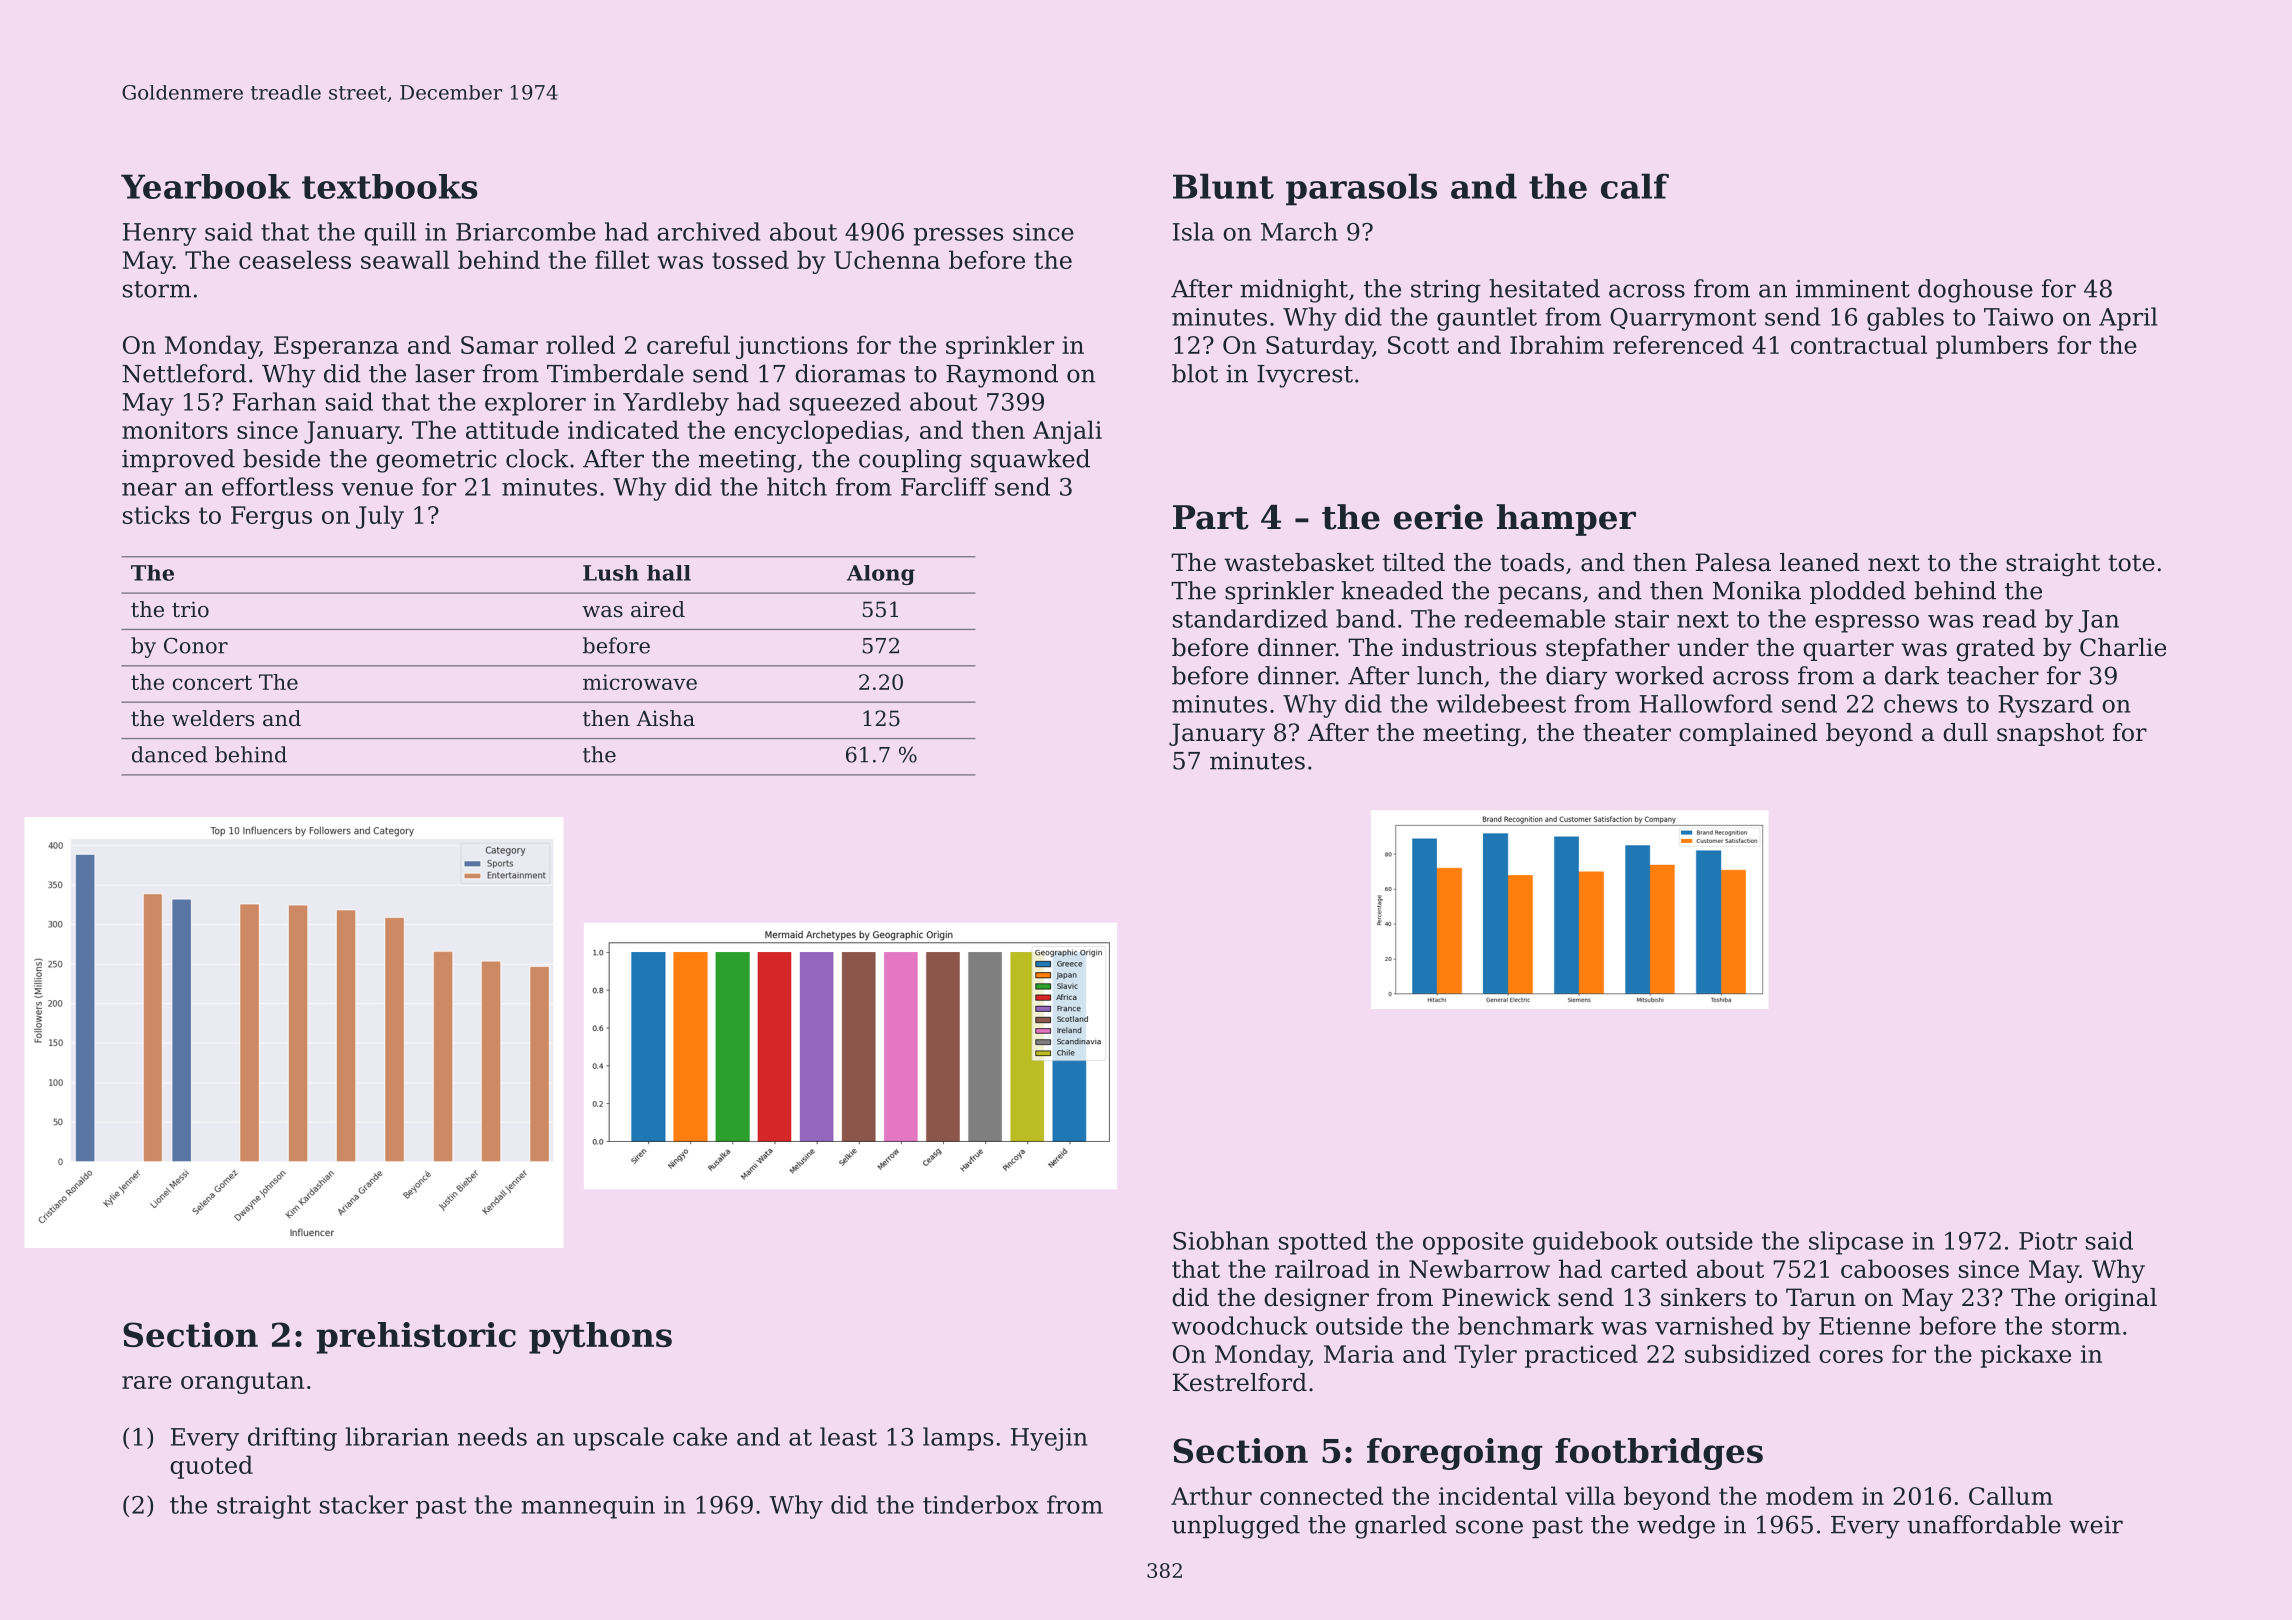  I want to click on Aisha, so click(665, 718).
